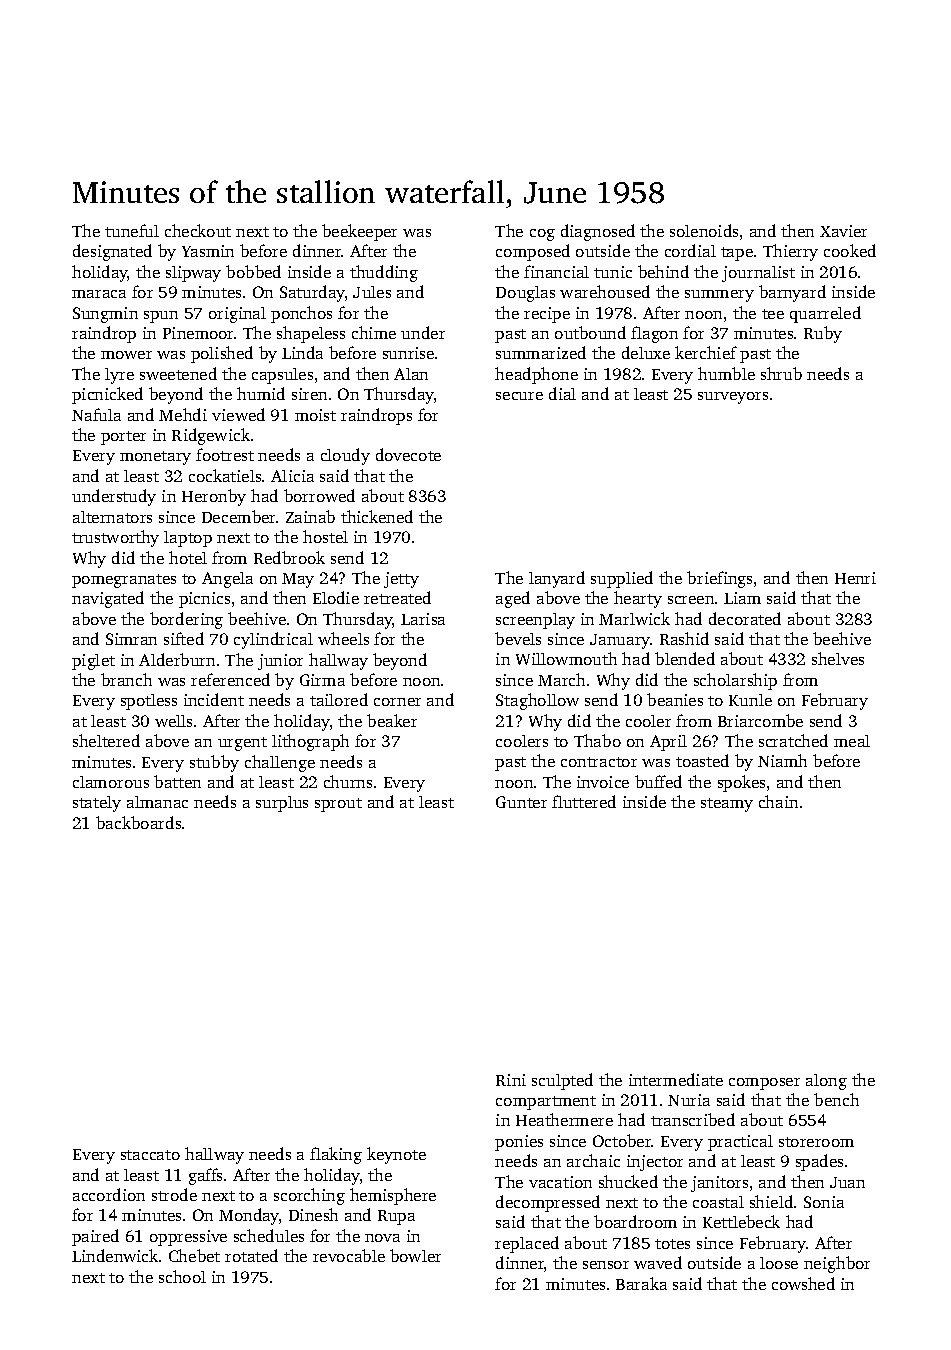 This screenshot has height=1350, width=951. What do you see at coordinates (132, 230) in the screenshot?
I see `tuneful` at bounding box center [132, 230].
